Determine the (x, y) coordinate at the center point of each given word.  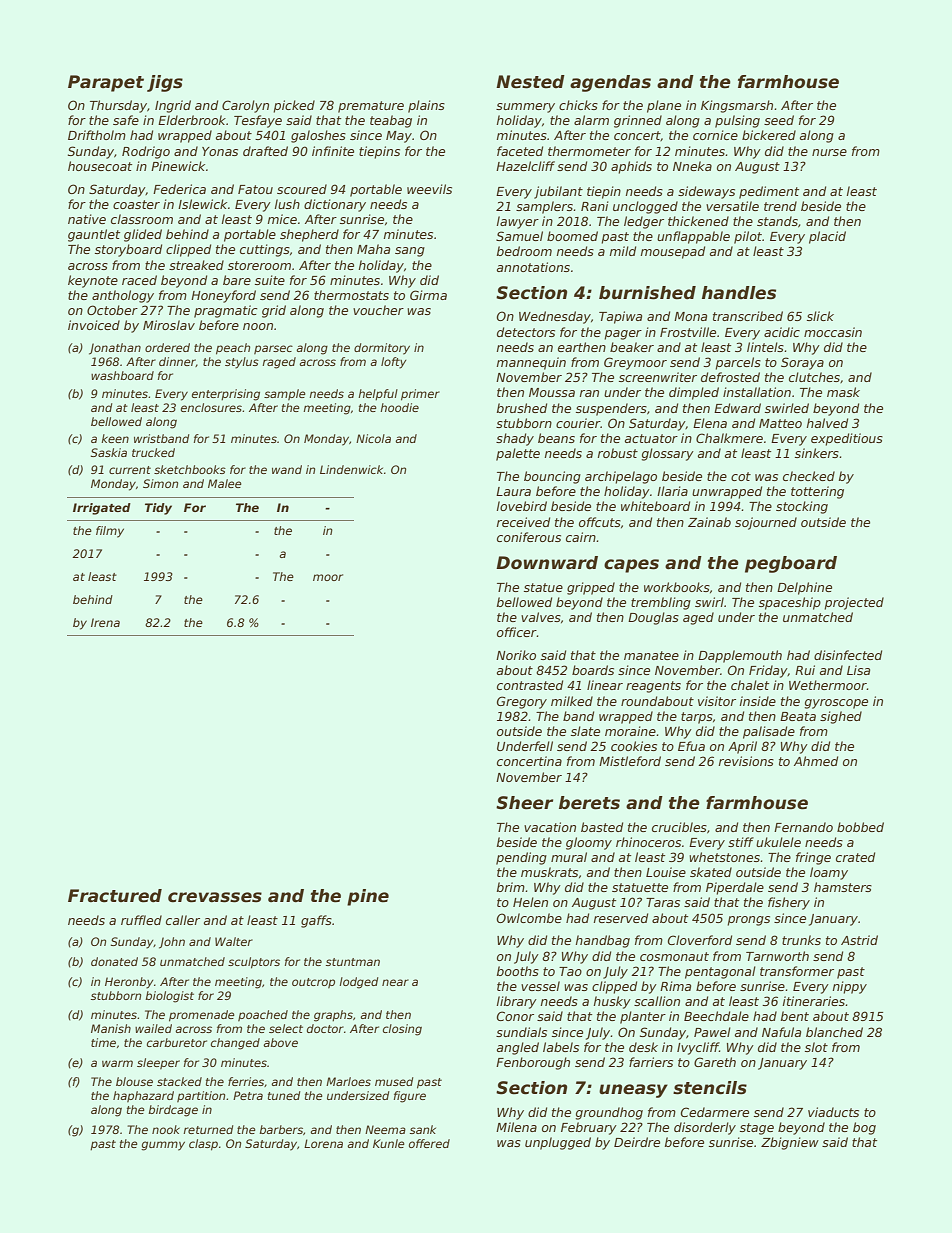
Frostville (688, 332)
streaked (196, 265)
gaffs (316, 921)
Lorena (323, 1143)
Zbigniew (790, 1143)
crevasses (215, 897)
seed (779, 120)
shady (515, 439)
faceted (520, 151)
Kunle (389, 1143)
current (130, 470)
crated (855, 857)
